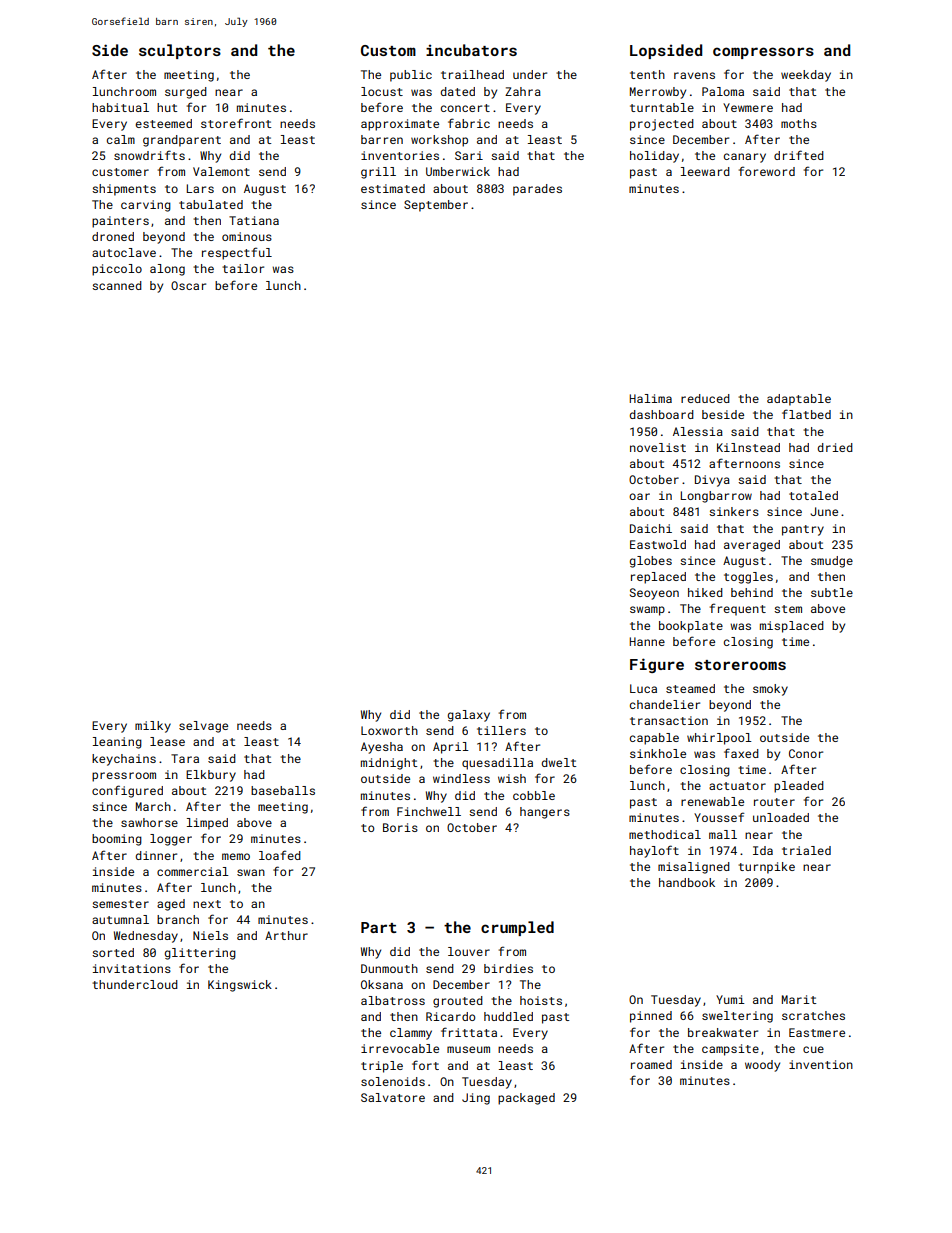 Image resolution: width=952 pixels, height=1233 pixels. I want to click on incubators, so click(471, 50).
